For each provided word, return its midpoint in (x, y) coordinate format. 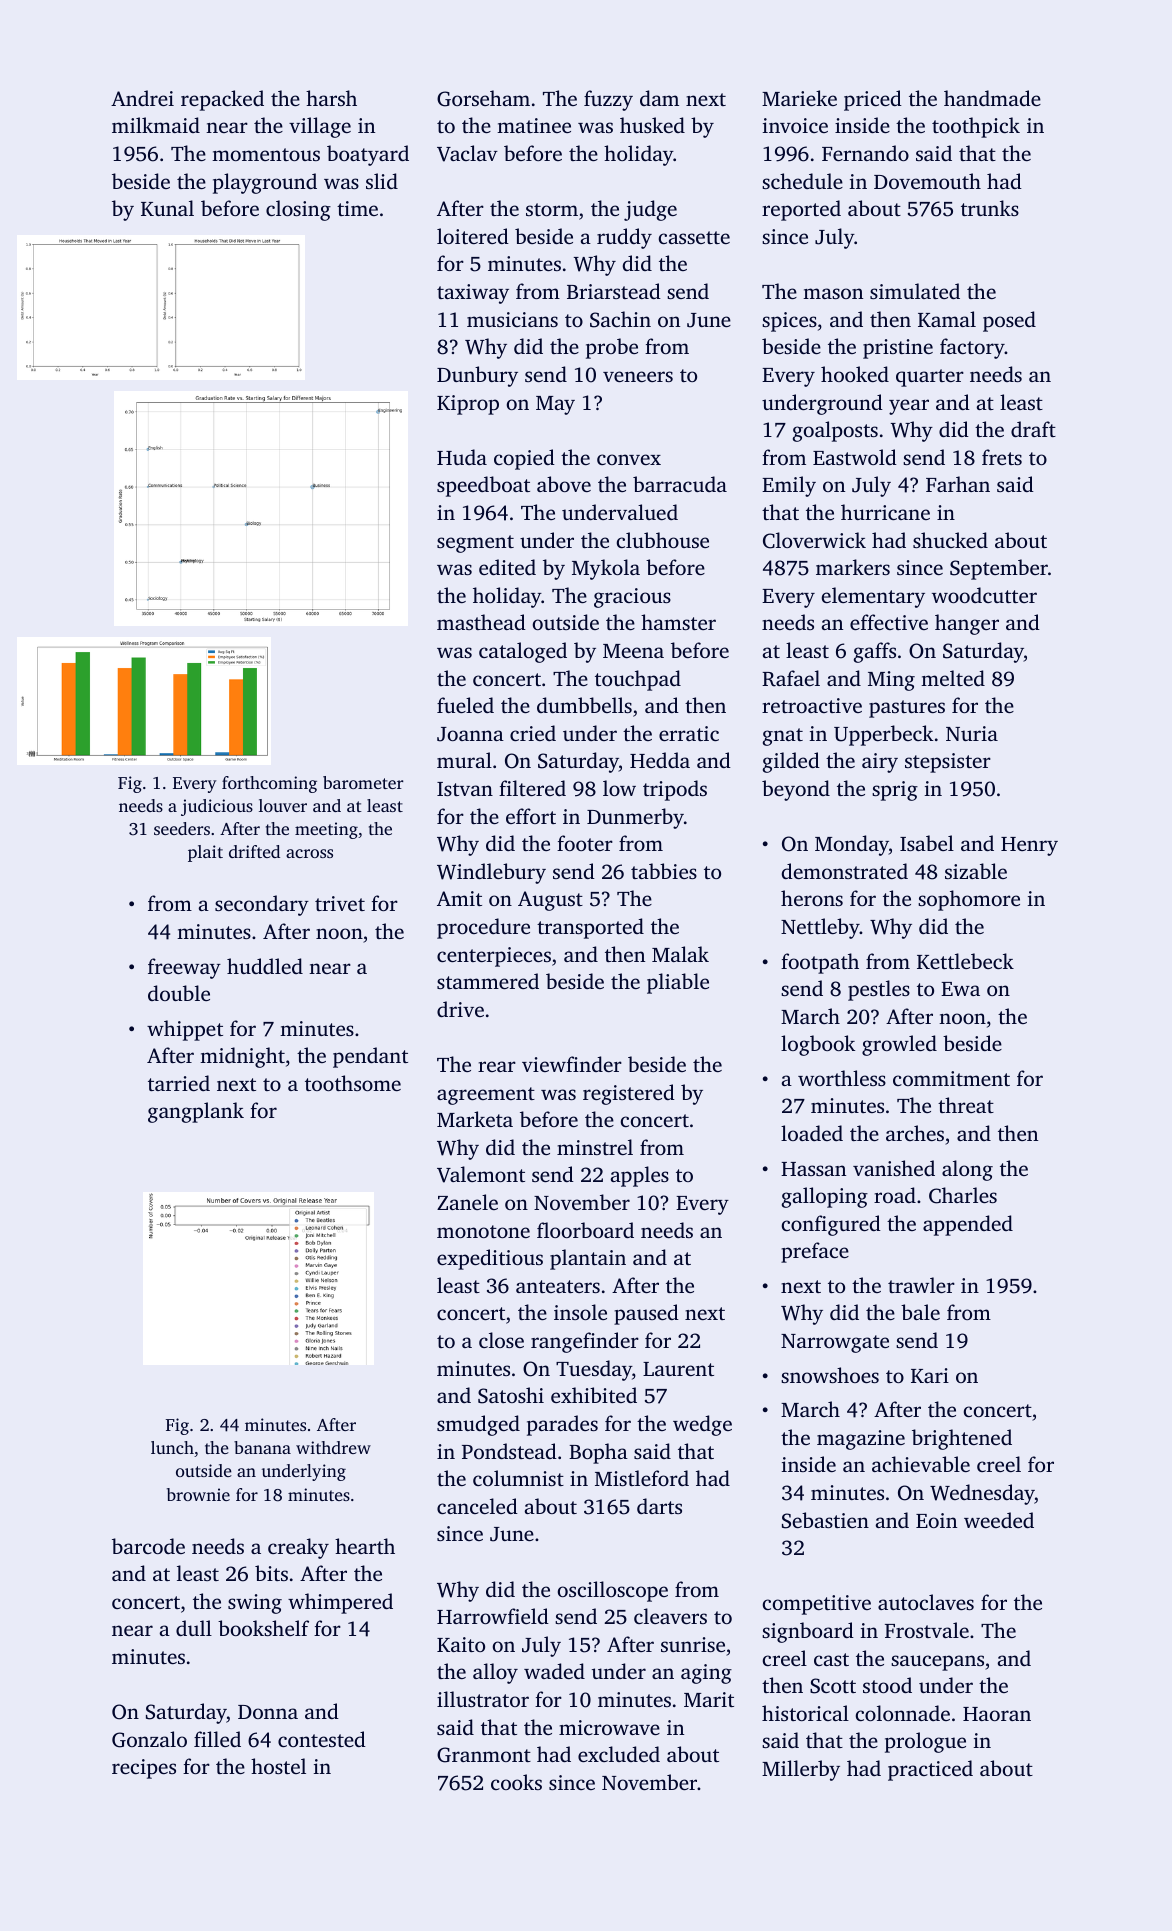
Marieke (799, 98)
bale (920, 1312)
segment (475, 544)
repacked (222, 100)
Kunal (167, 208)
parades (562, 1425)
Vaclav (467, 153)
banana (262, 1447)
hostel (278, 1766)
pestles (879, 990)
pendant (370, 1057)
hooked (855, 374)
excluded (619, 1754)
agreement (486, 1096)
